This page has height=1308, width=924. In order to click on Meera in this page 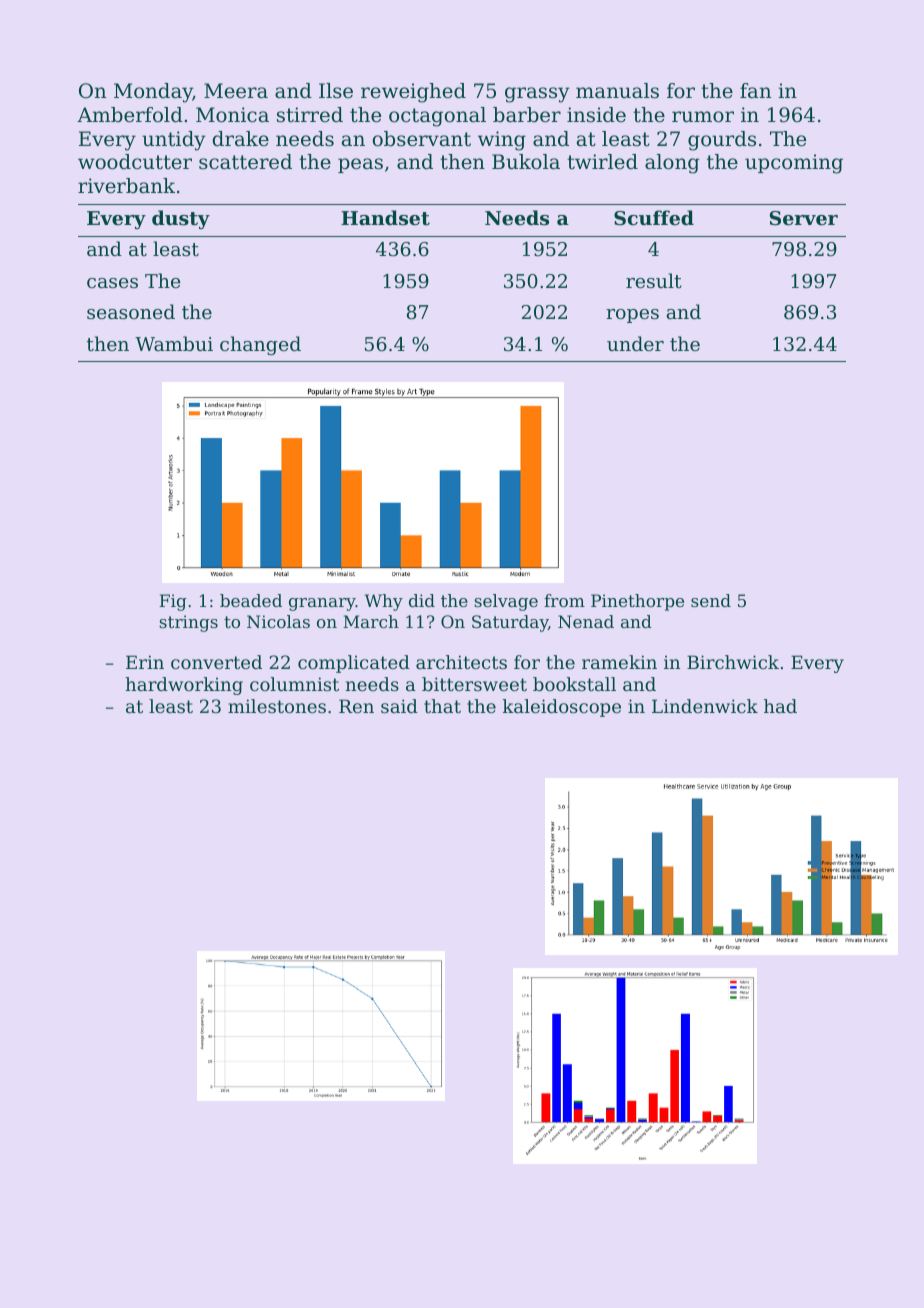, I will do `click(236, 91)`.
